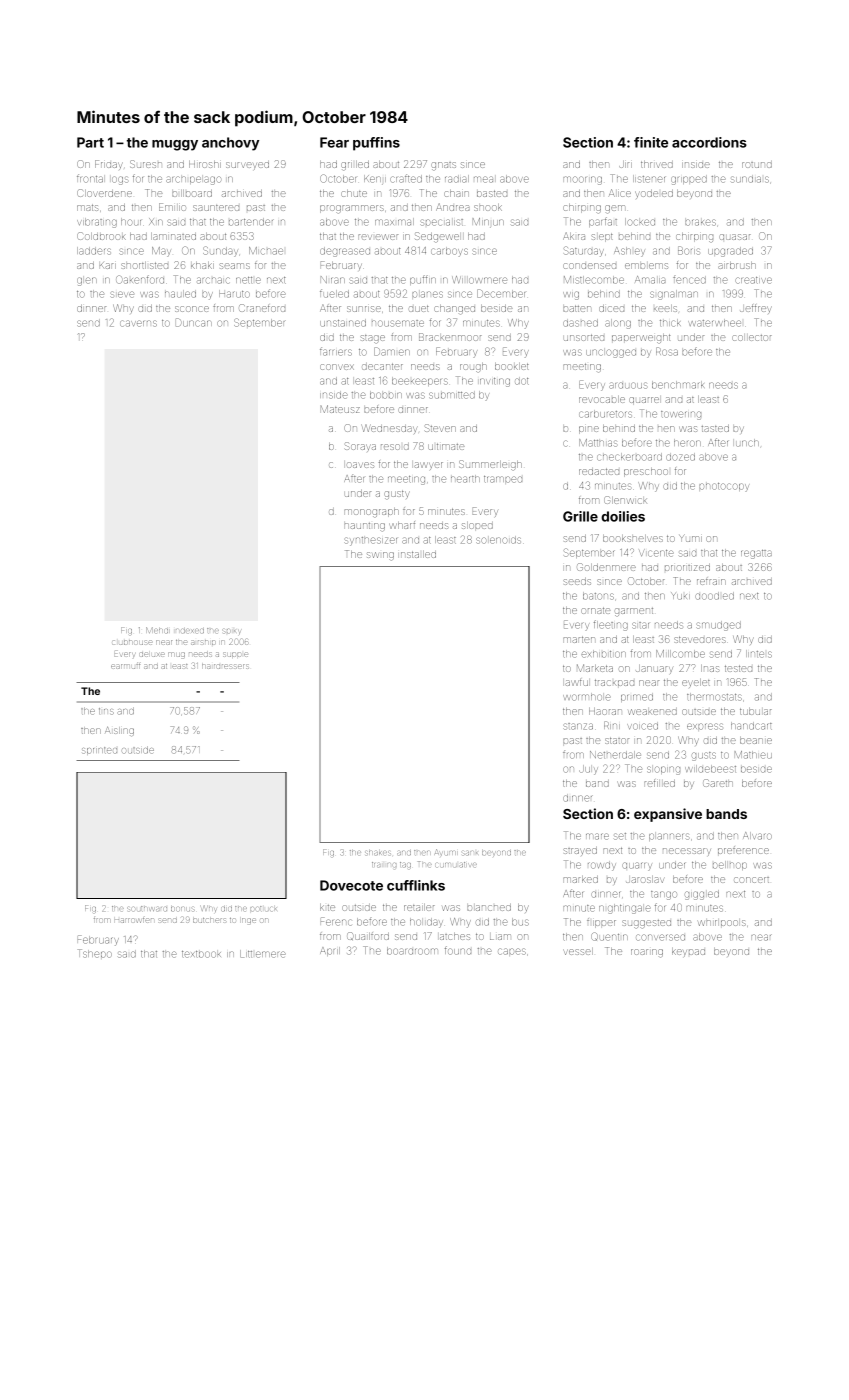  What do you see at coordinates (605, 414) in the screenshot?
I see `carburetors` at bounding box center [605, 414].
